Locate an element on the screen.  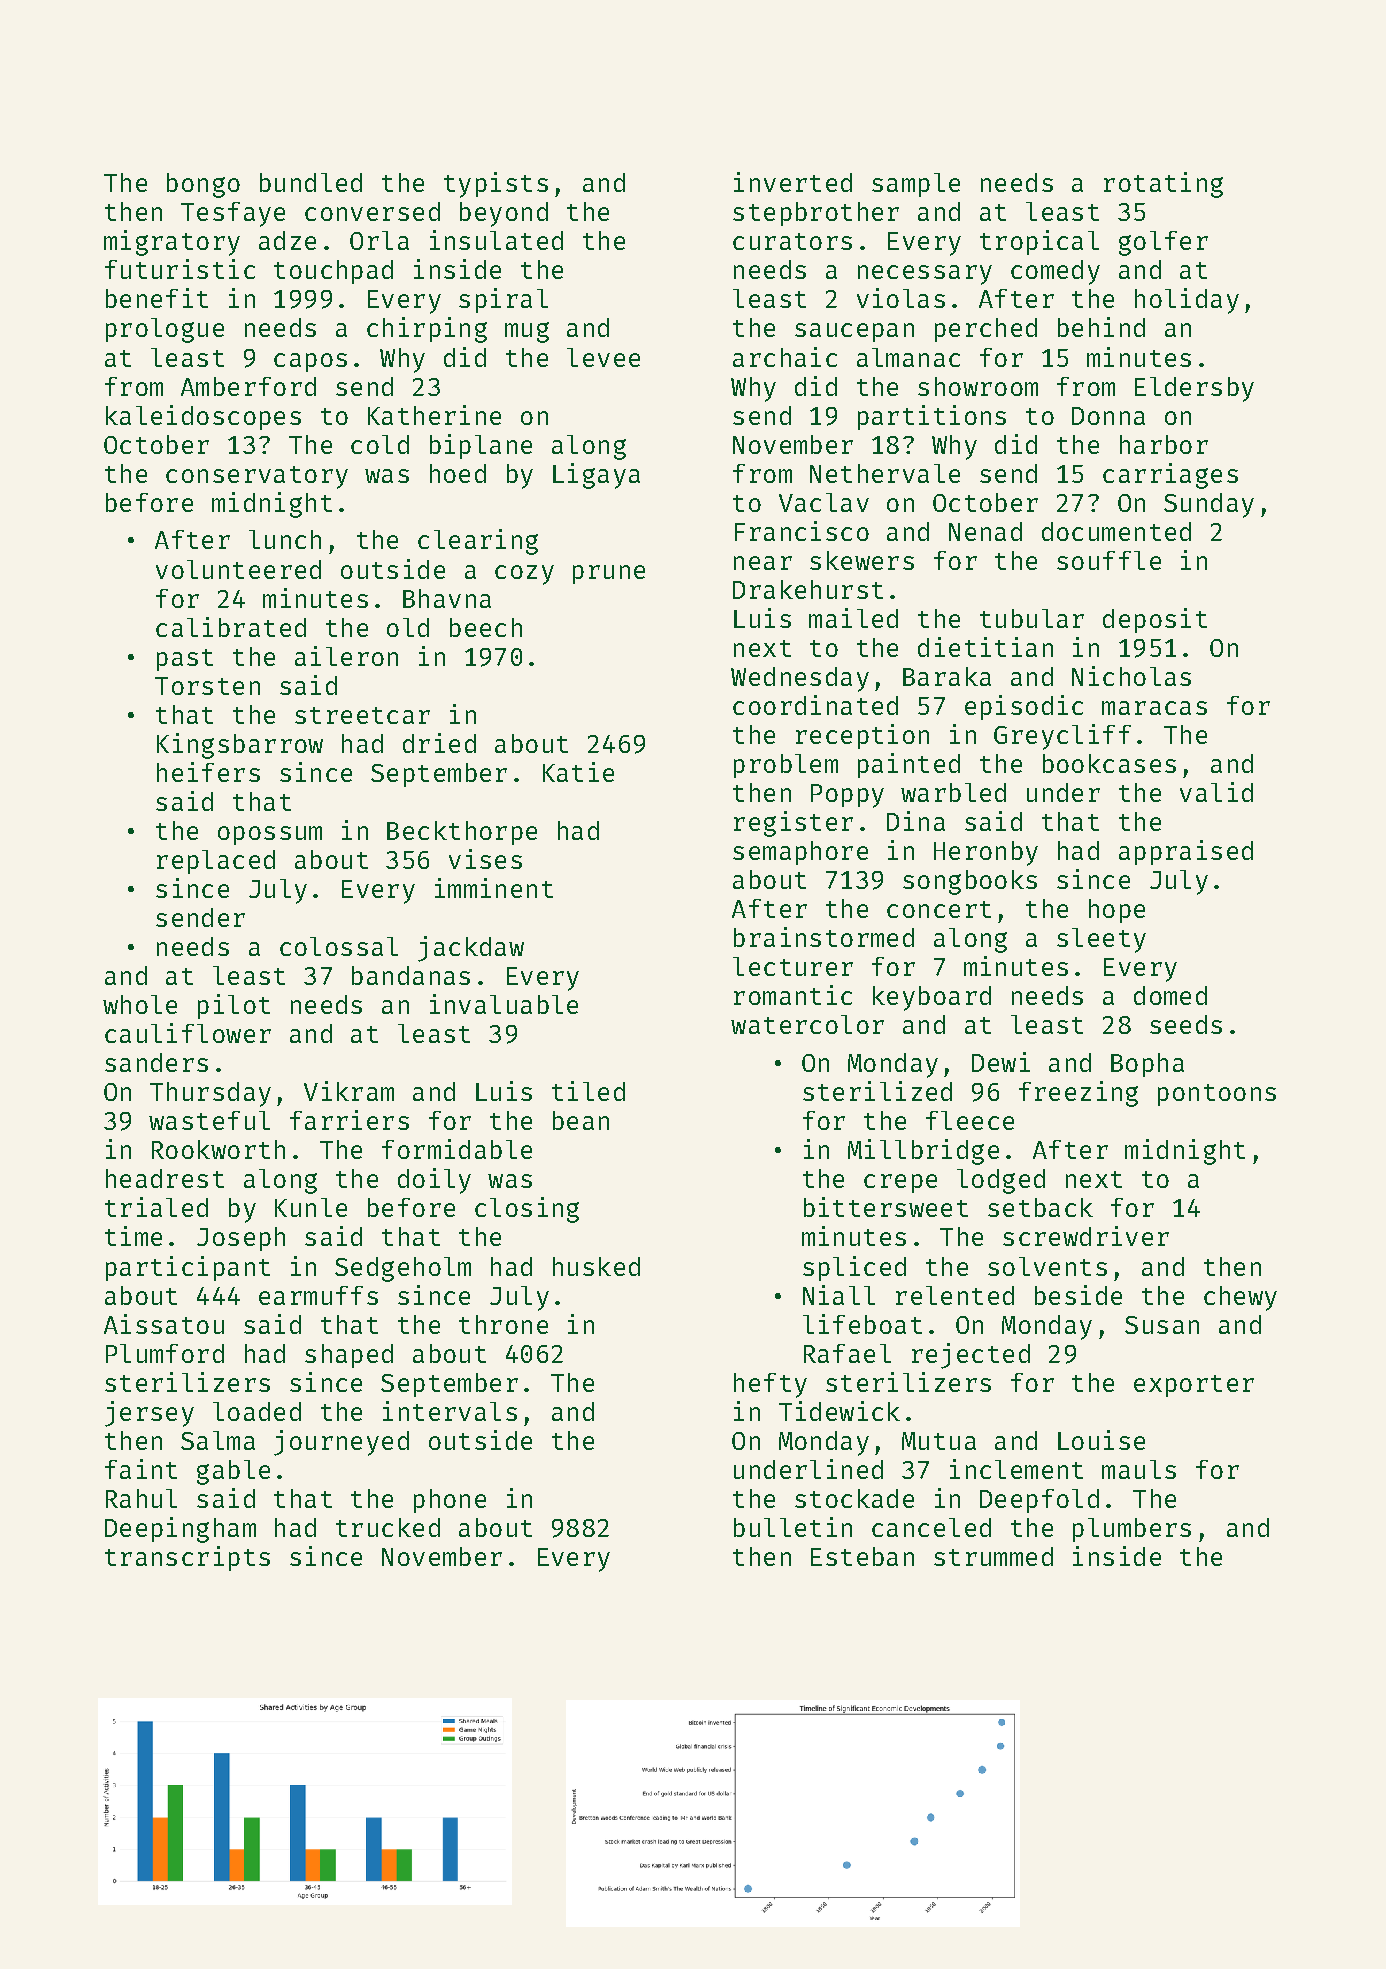
curators is located at coordinates (792, 241).
